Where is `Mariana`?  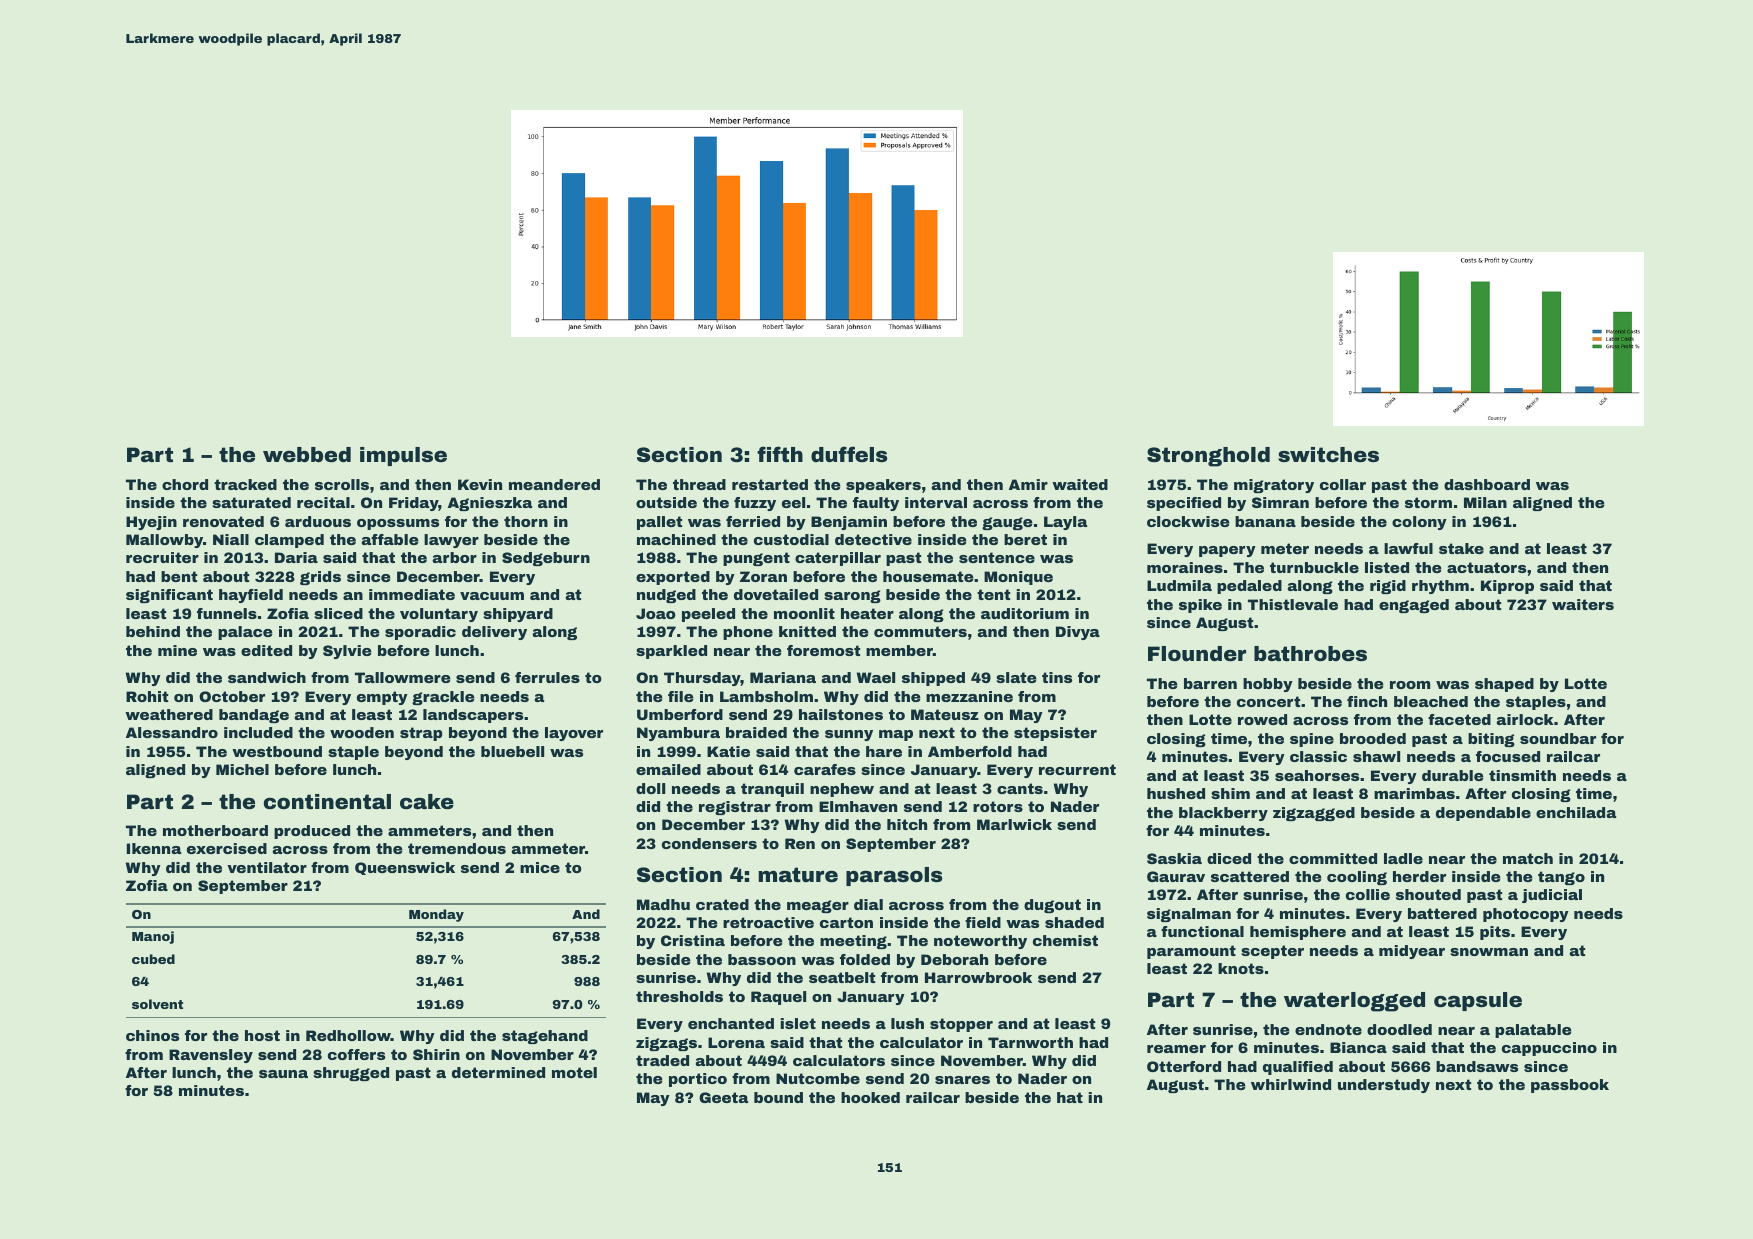
Mariana is located at coordinates (783, 677).
